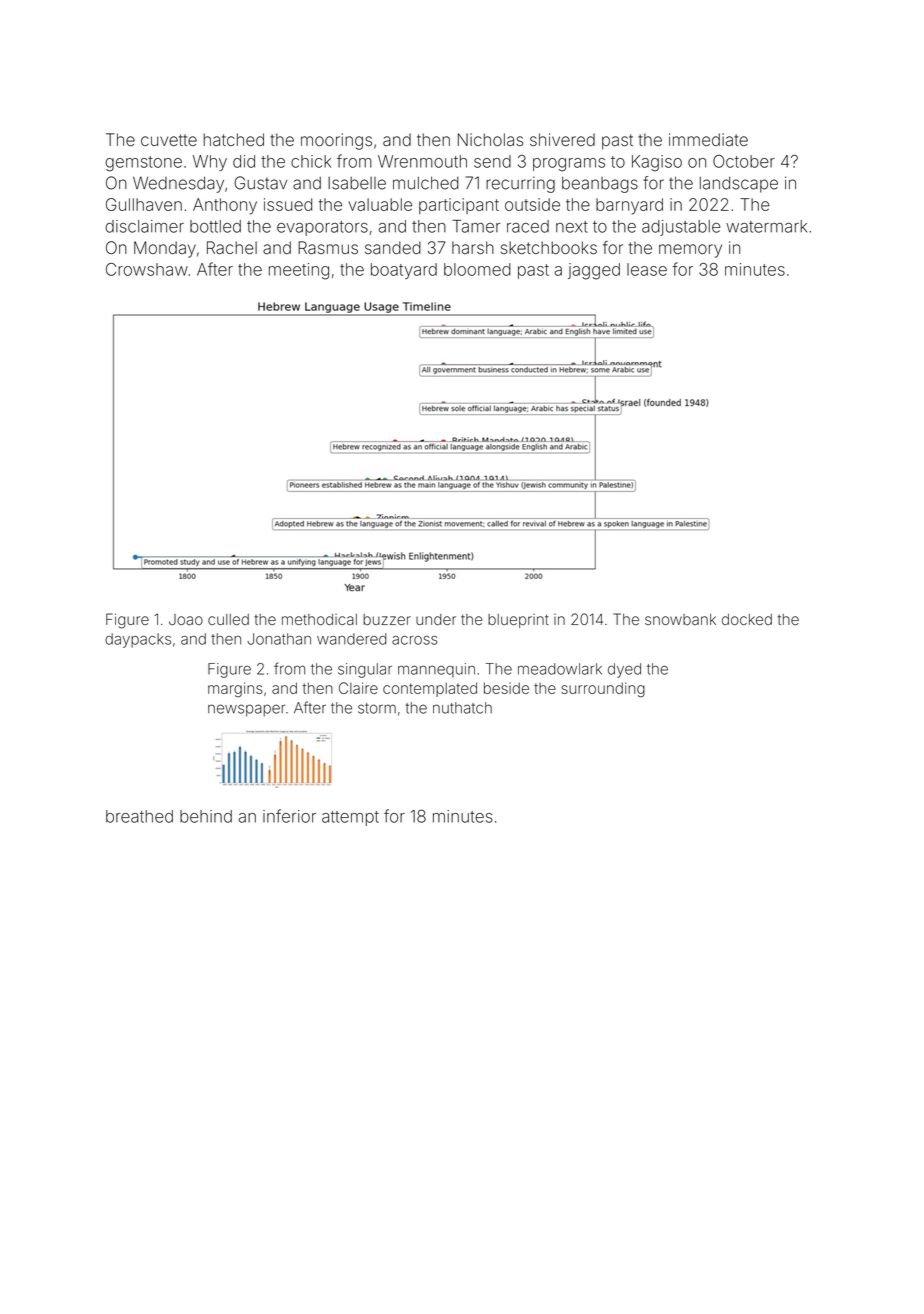 The height and width of the screenshot is (1314, 924). Describe the element at coordinates (215, 226) in the screenshot. I see `bottled` at that location.
